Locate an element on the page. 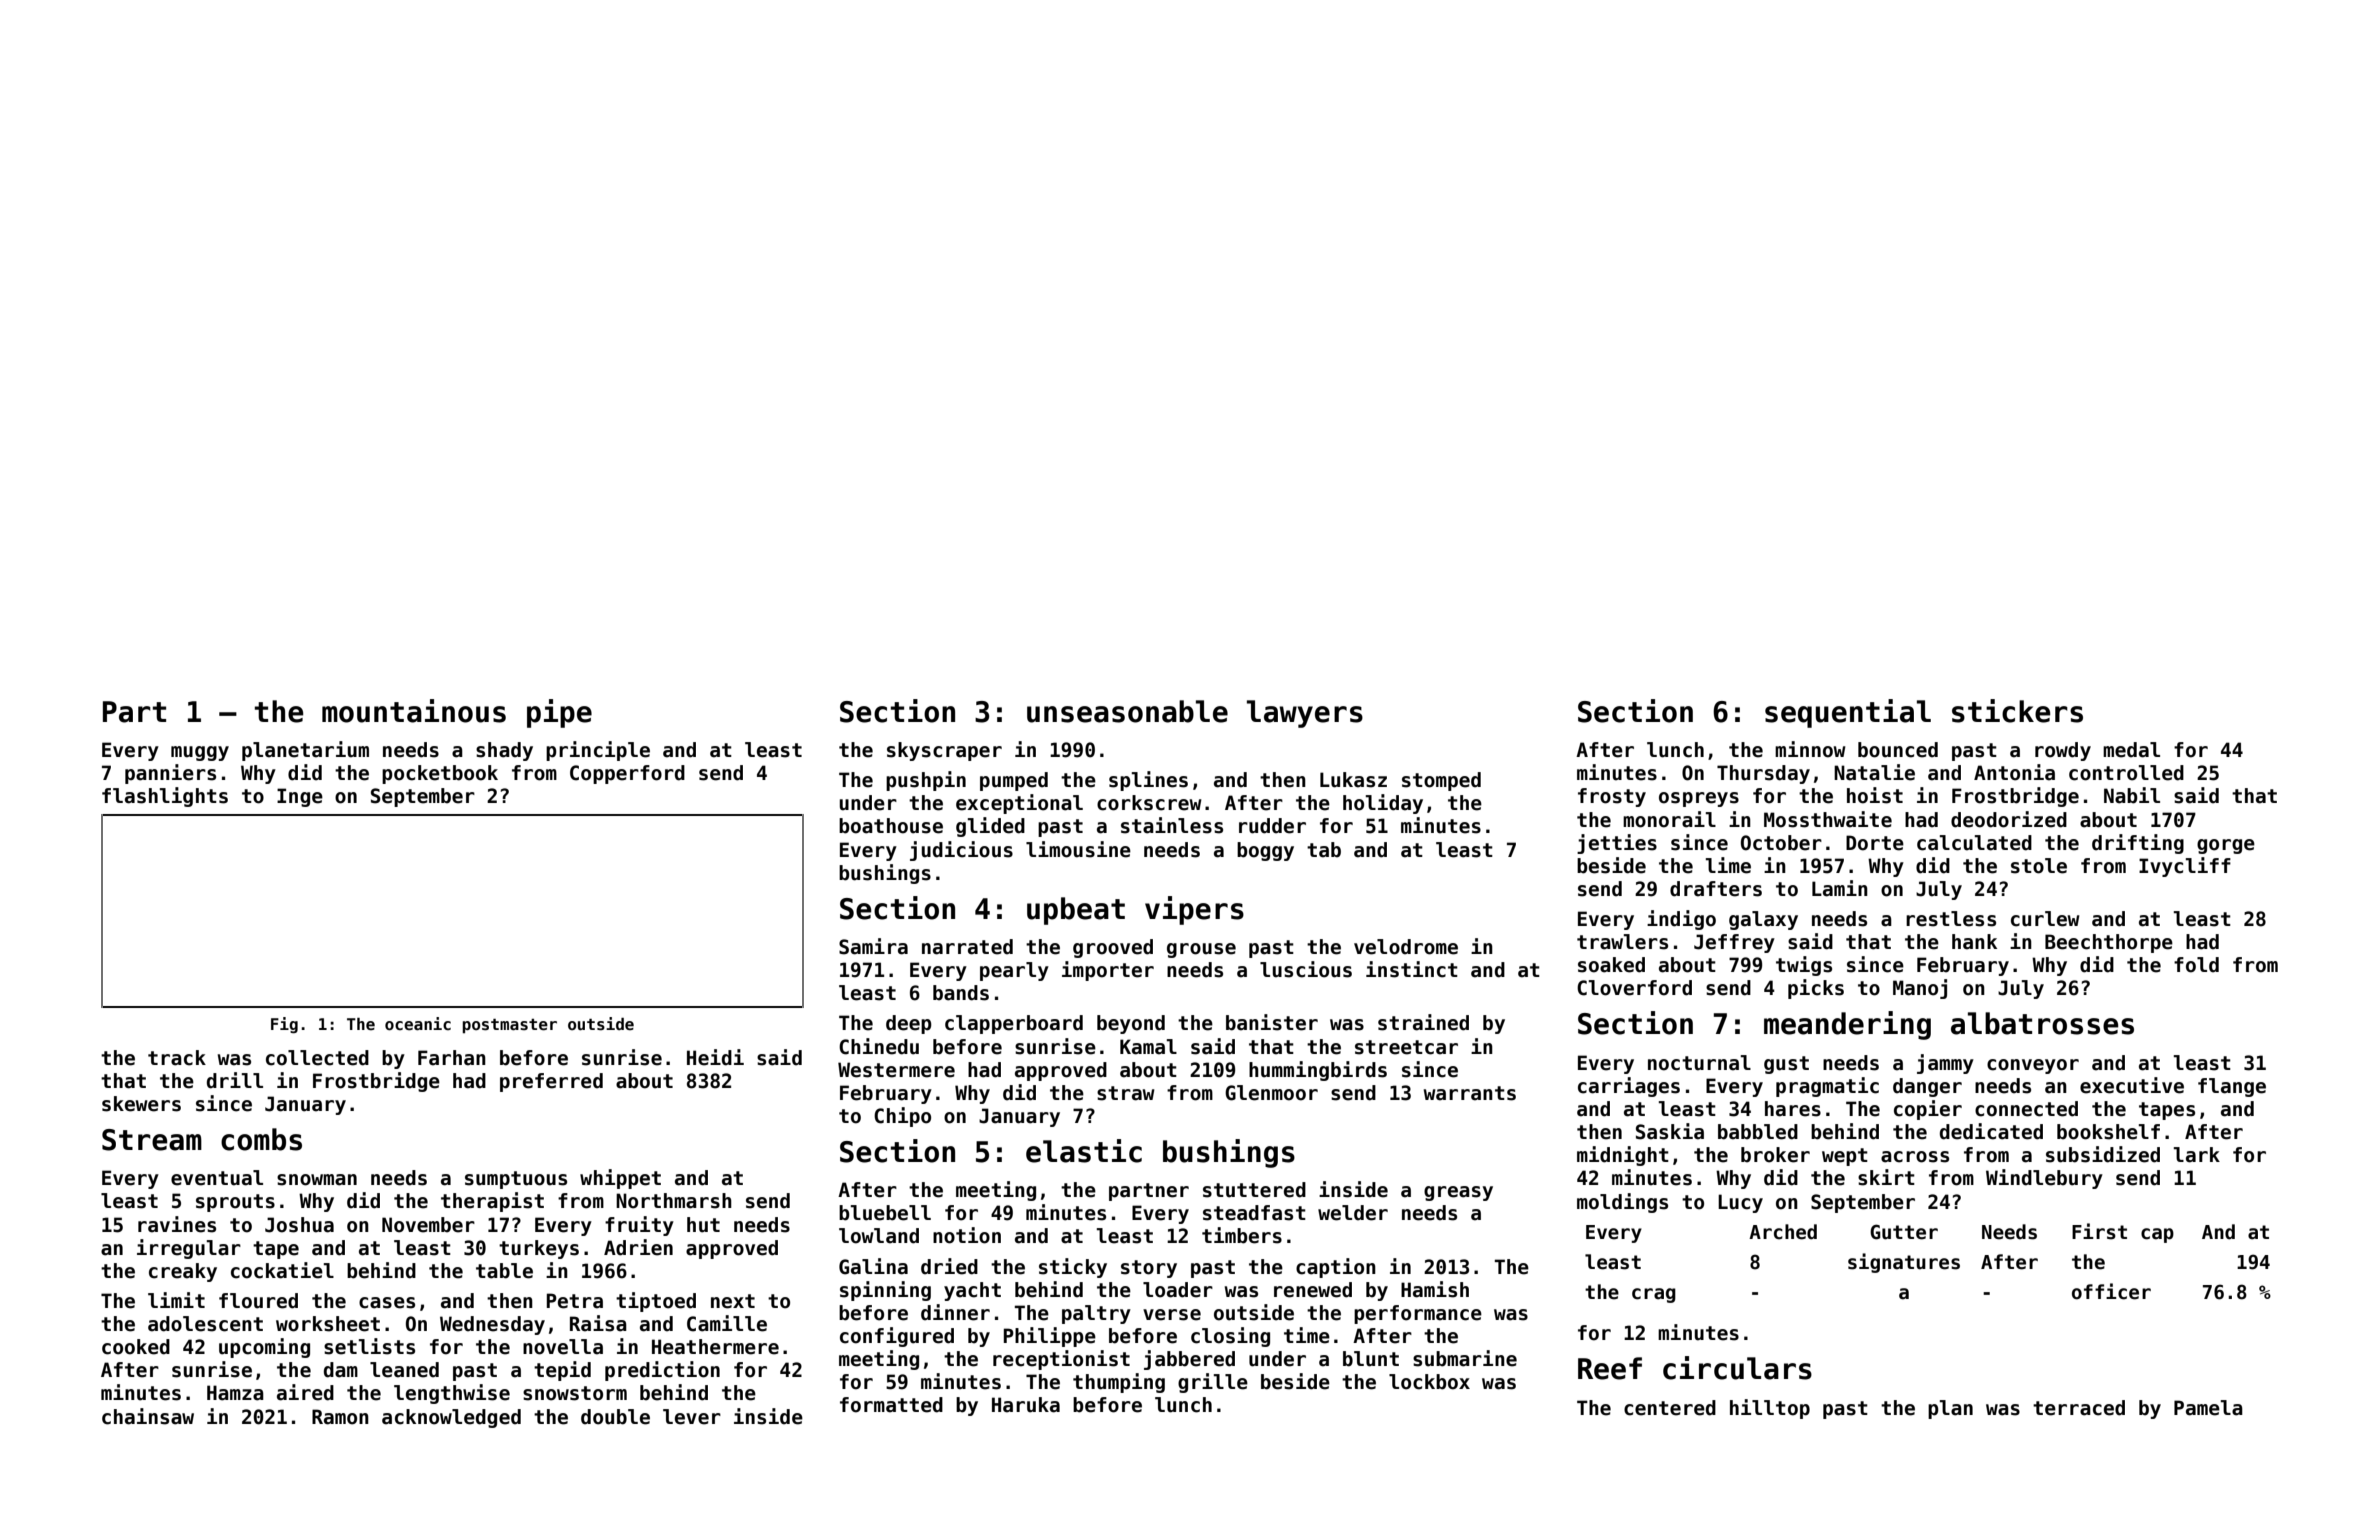 The height and width of the image is (1540, 2380). sequential is located at coordinates (1848, 713).
